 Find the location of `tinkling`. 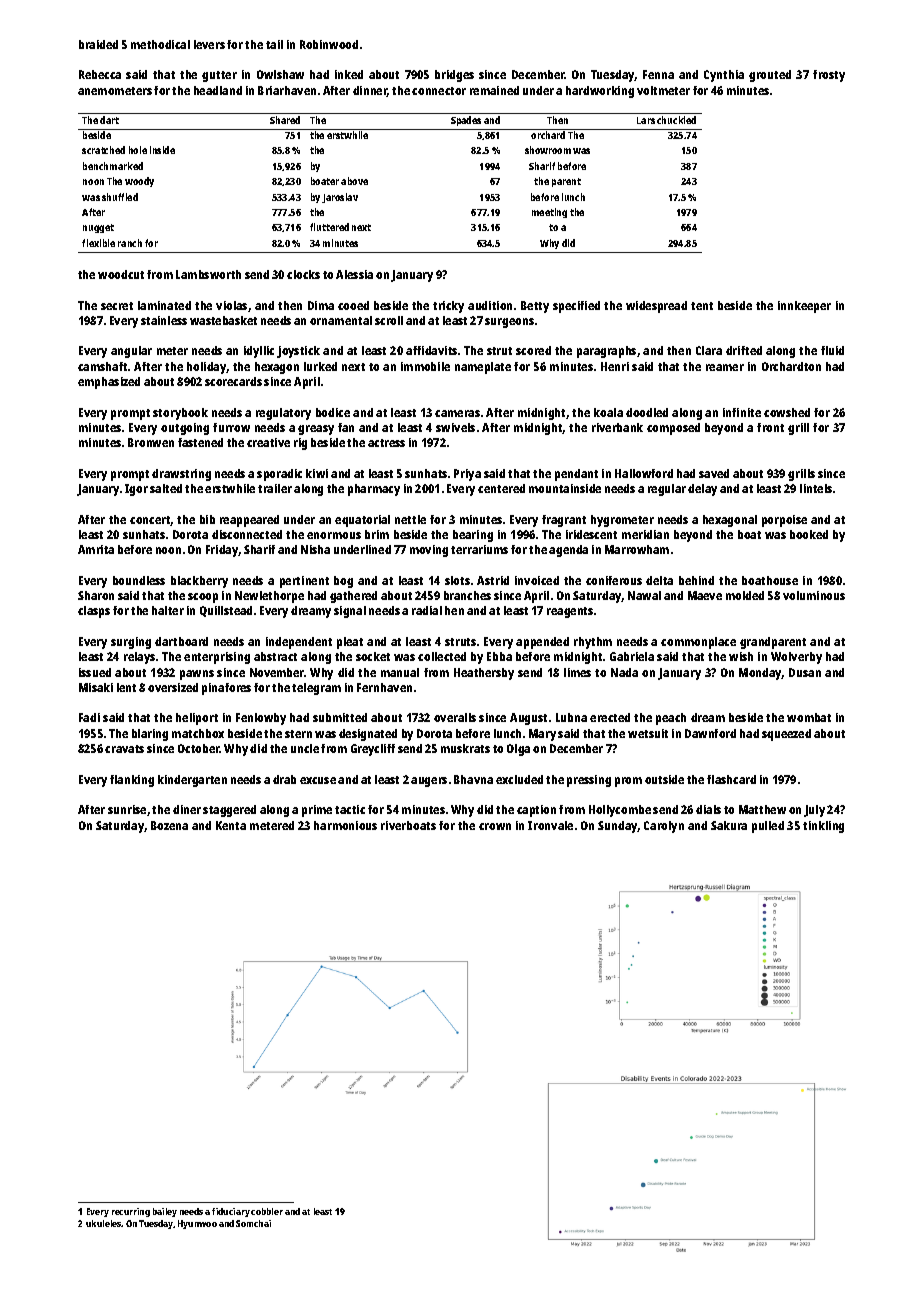

tinkling is located at coordinates (823, 827).
